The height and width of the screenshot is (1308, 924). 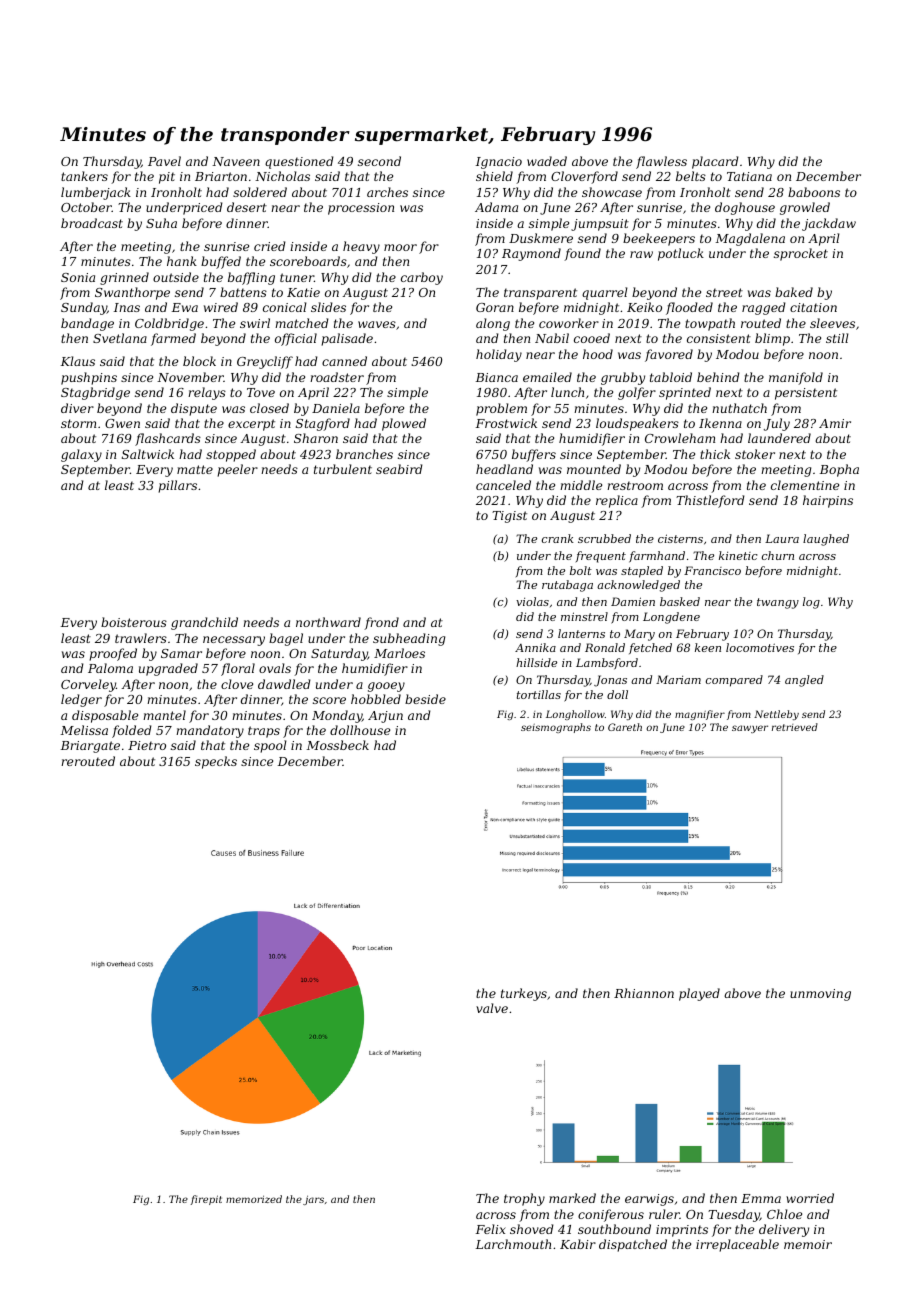 I want to click on Tove, so click(x=261, y=392).
